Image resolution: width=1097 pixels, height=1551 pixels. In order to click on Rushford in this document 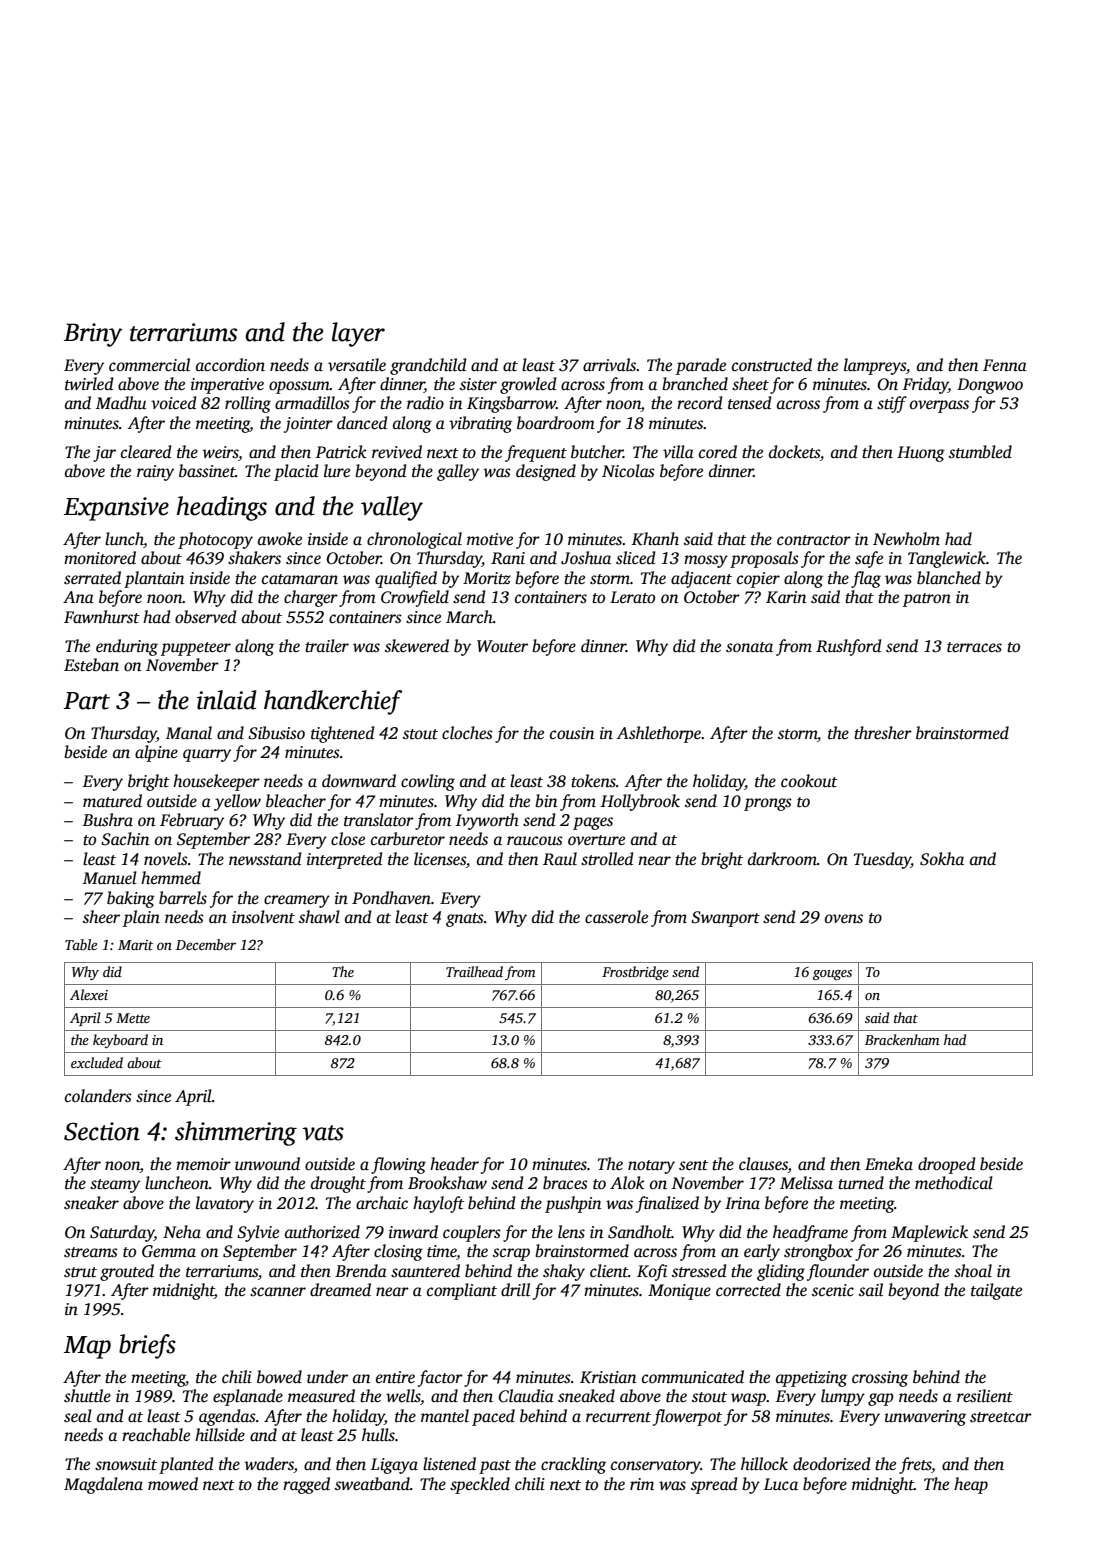, I will do `click(849, 647)`.
